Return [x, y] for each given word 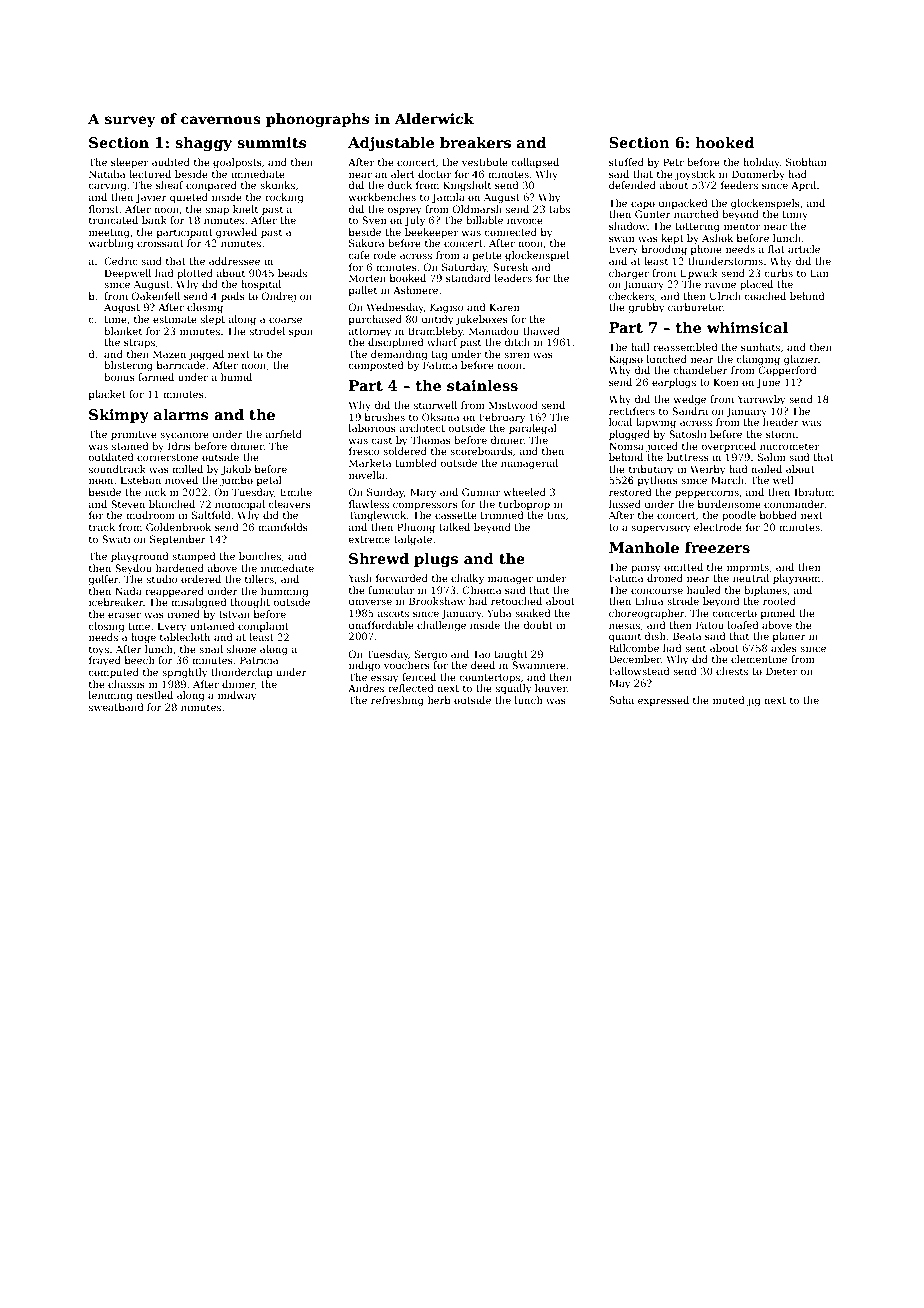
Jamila [448, 198]
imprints [748, 568]
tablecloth [185, 637]
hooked [724, 142]
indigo [364, 666]
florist [104, 209]
